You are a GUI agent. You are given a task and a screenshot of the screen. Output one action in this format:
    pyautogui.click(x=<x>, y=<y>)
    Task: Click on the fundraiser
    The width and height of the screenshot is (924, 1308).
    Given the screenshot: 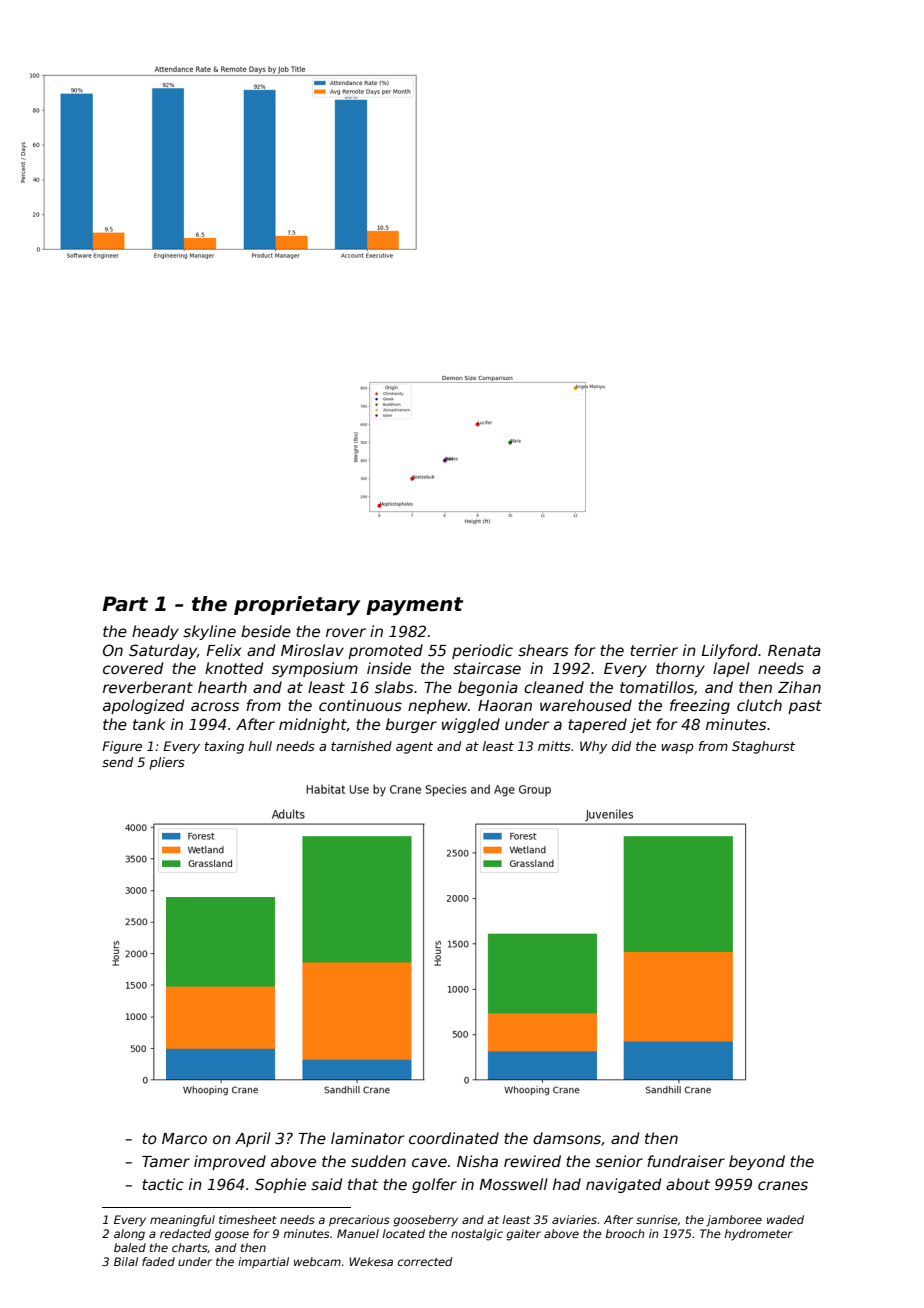 What is the action you would take?
    pyautogui.click(x=686, y=1161)
